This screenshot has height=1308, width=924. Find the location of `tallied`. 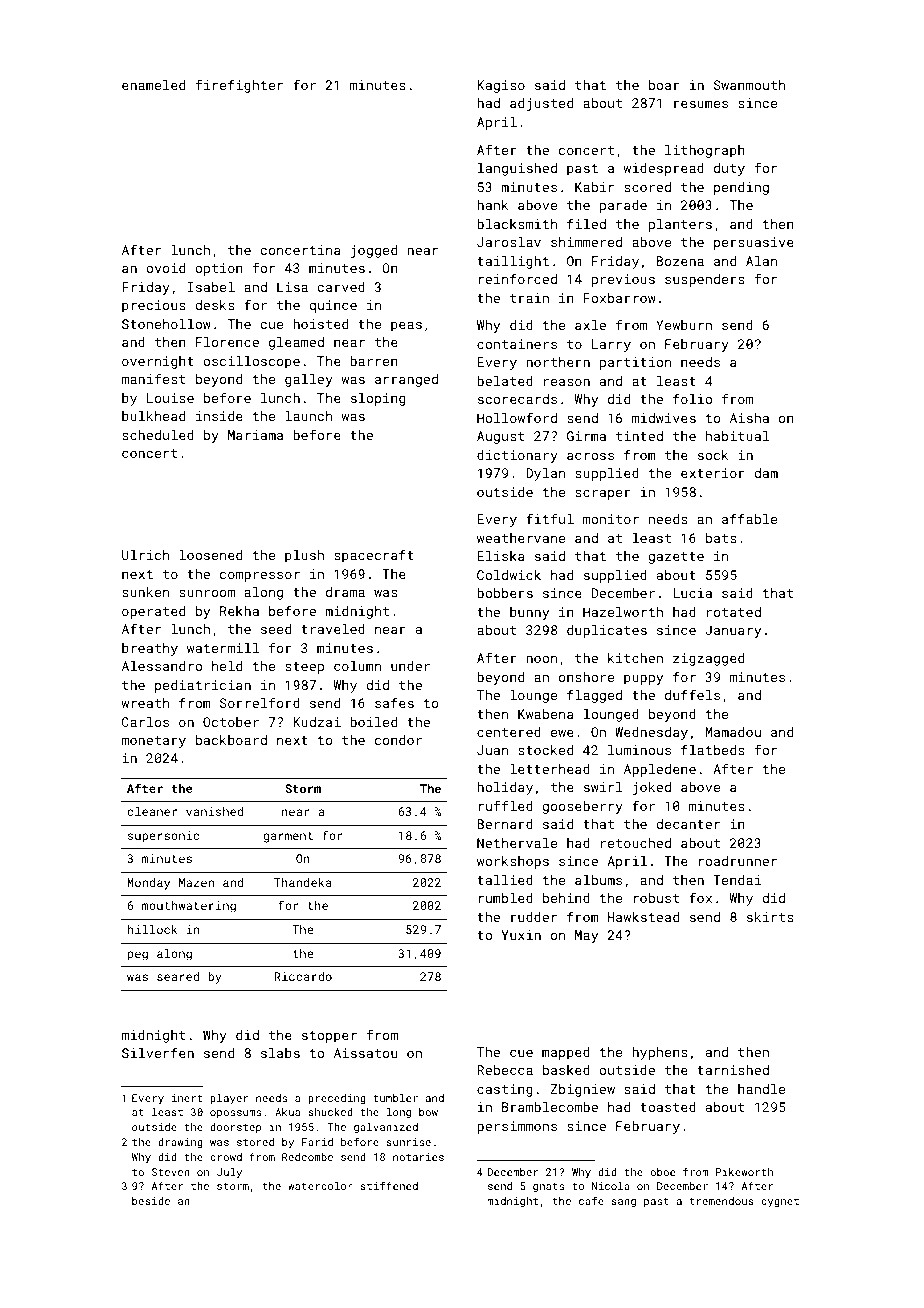

tallied is located at coordinates (505, 880).
